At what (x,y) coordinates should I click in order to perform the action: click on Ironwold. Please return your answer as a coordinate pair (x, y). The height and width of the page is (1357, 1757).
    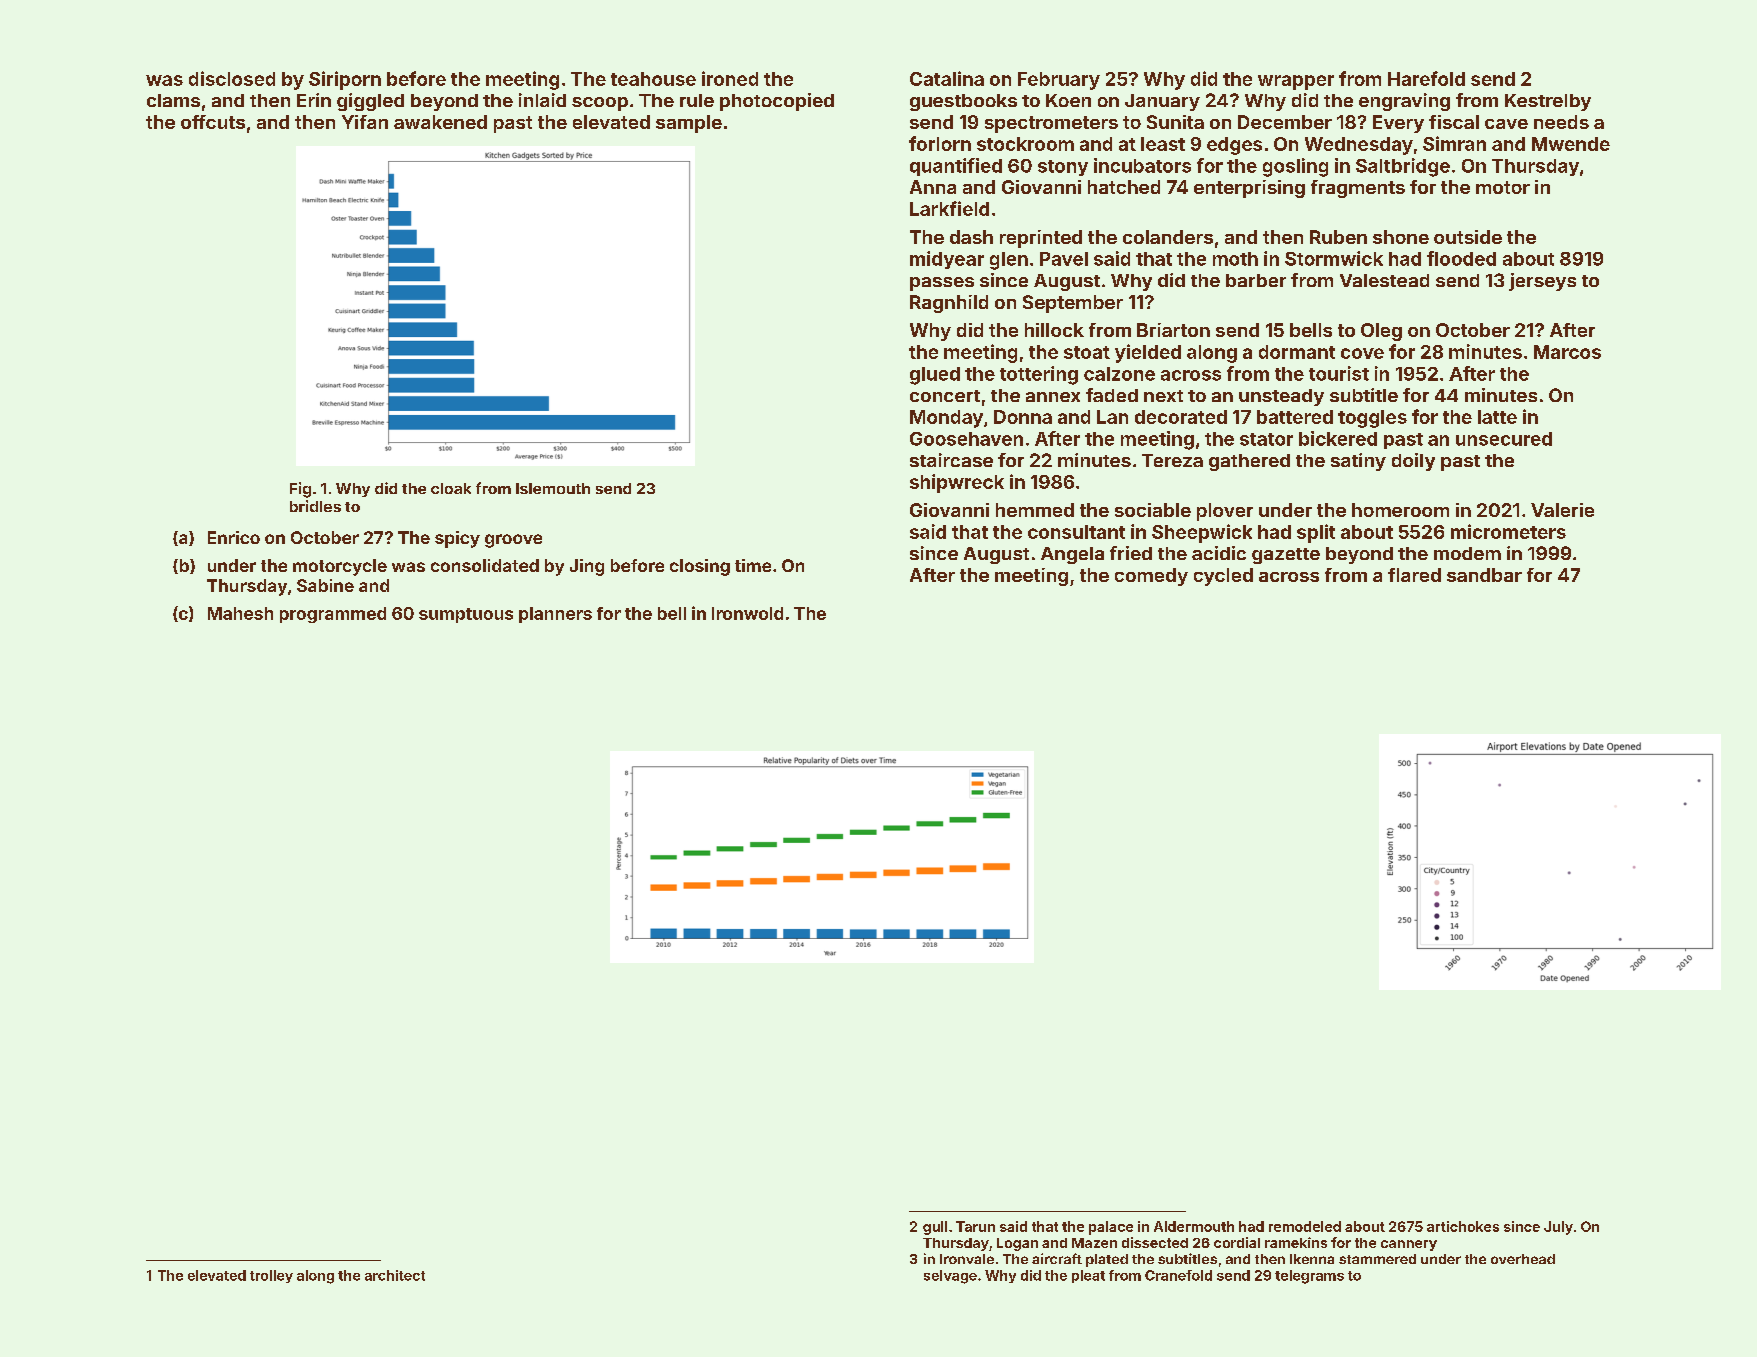
    Looking at the image, I should click on (747, 613).
